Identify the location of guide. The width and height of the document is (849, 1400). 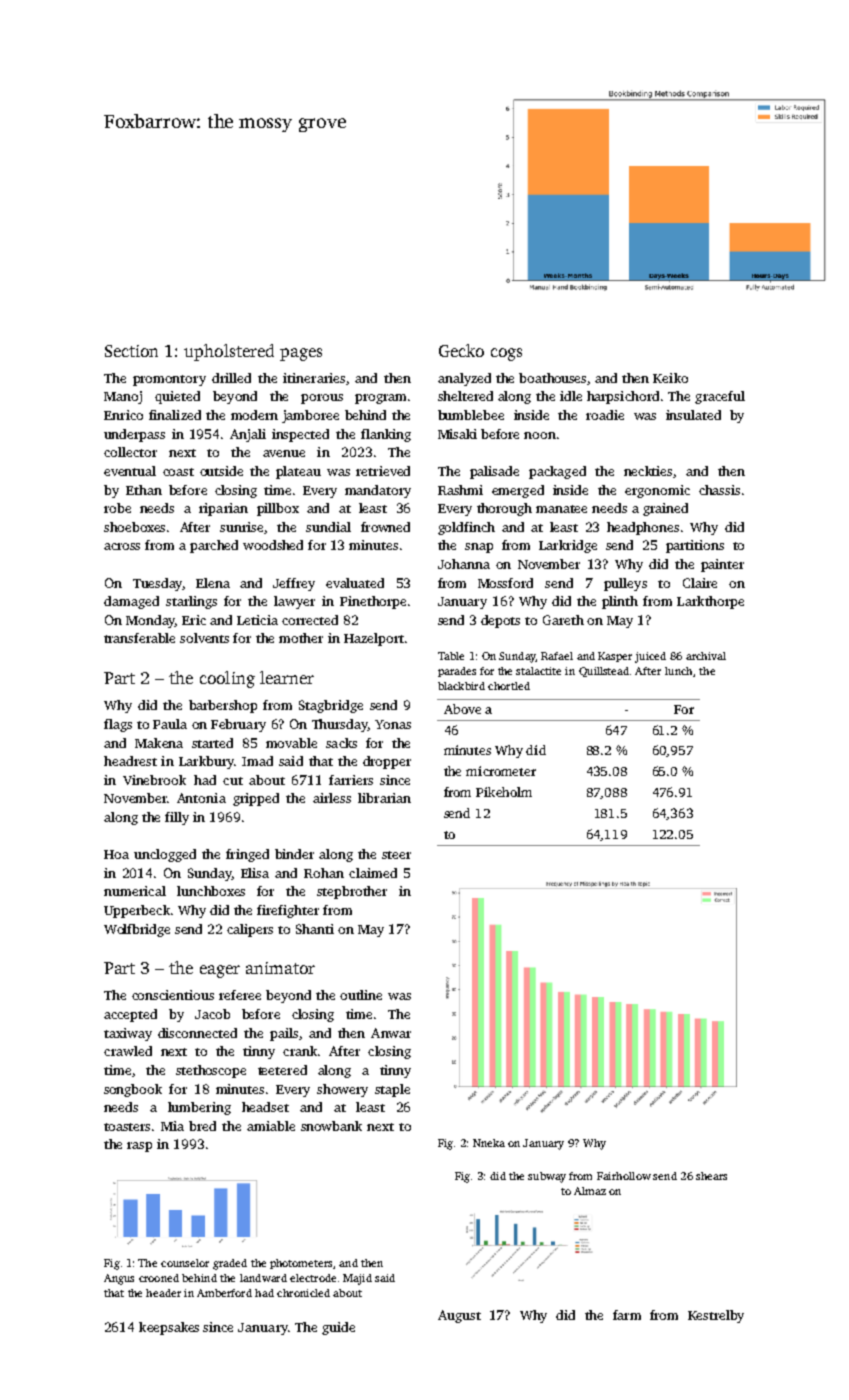
(338, 1328).
